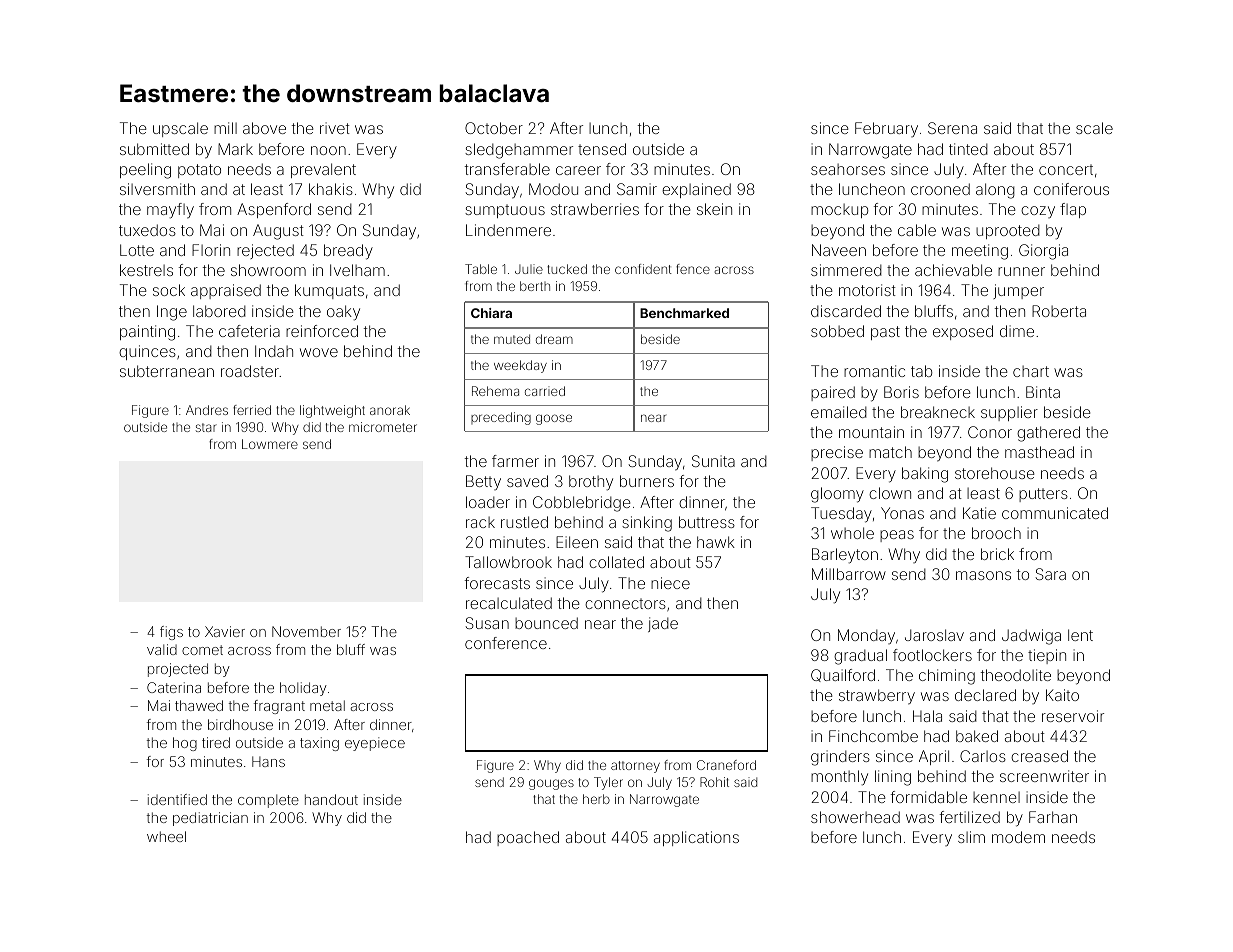 The height and width of the document is (952, 1233). I want to click on attorney, so click(635, 767).
